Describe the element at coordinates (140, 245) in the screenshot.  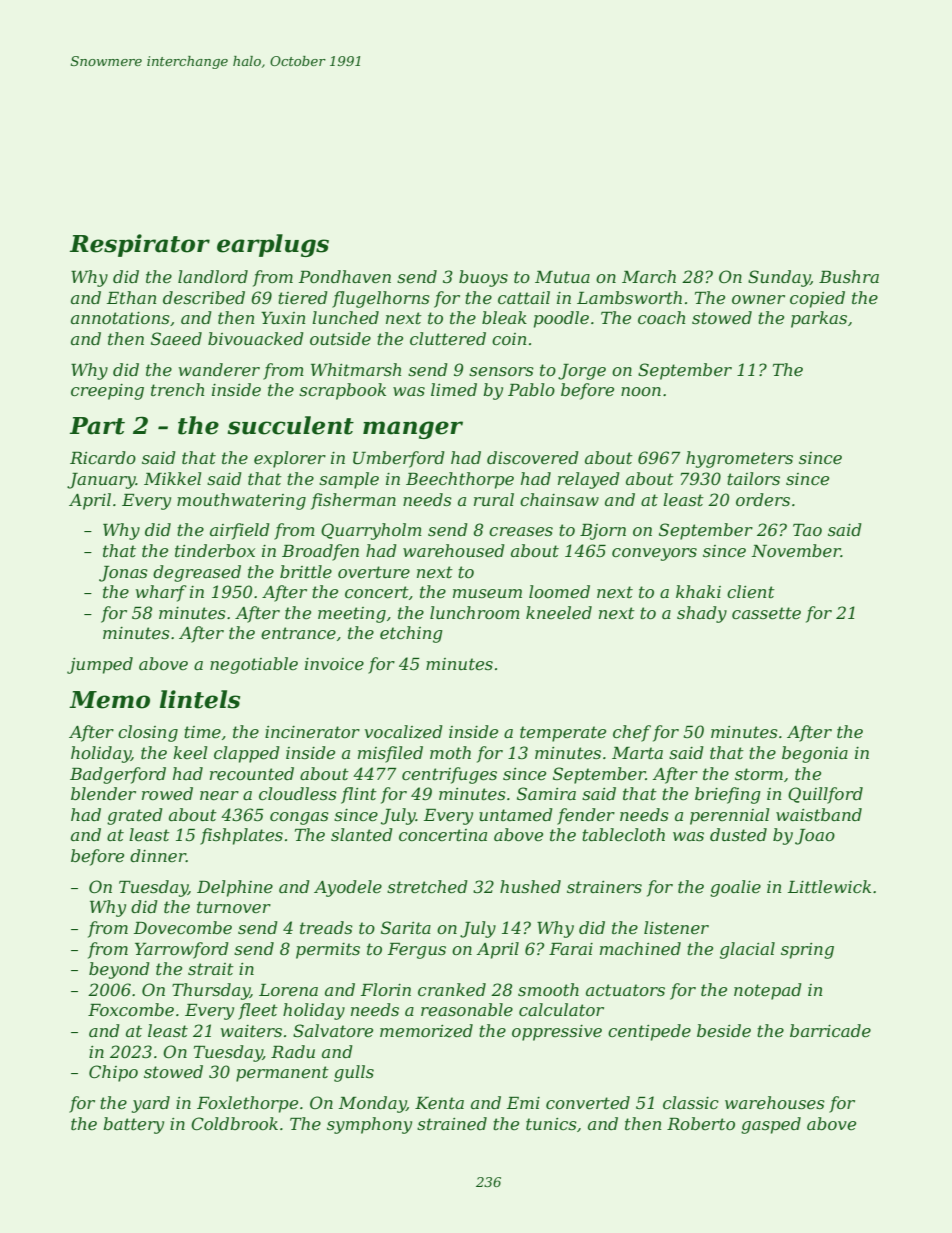
I see `Respirator` at that location.
